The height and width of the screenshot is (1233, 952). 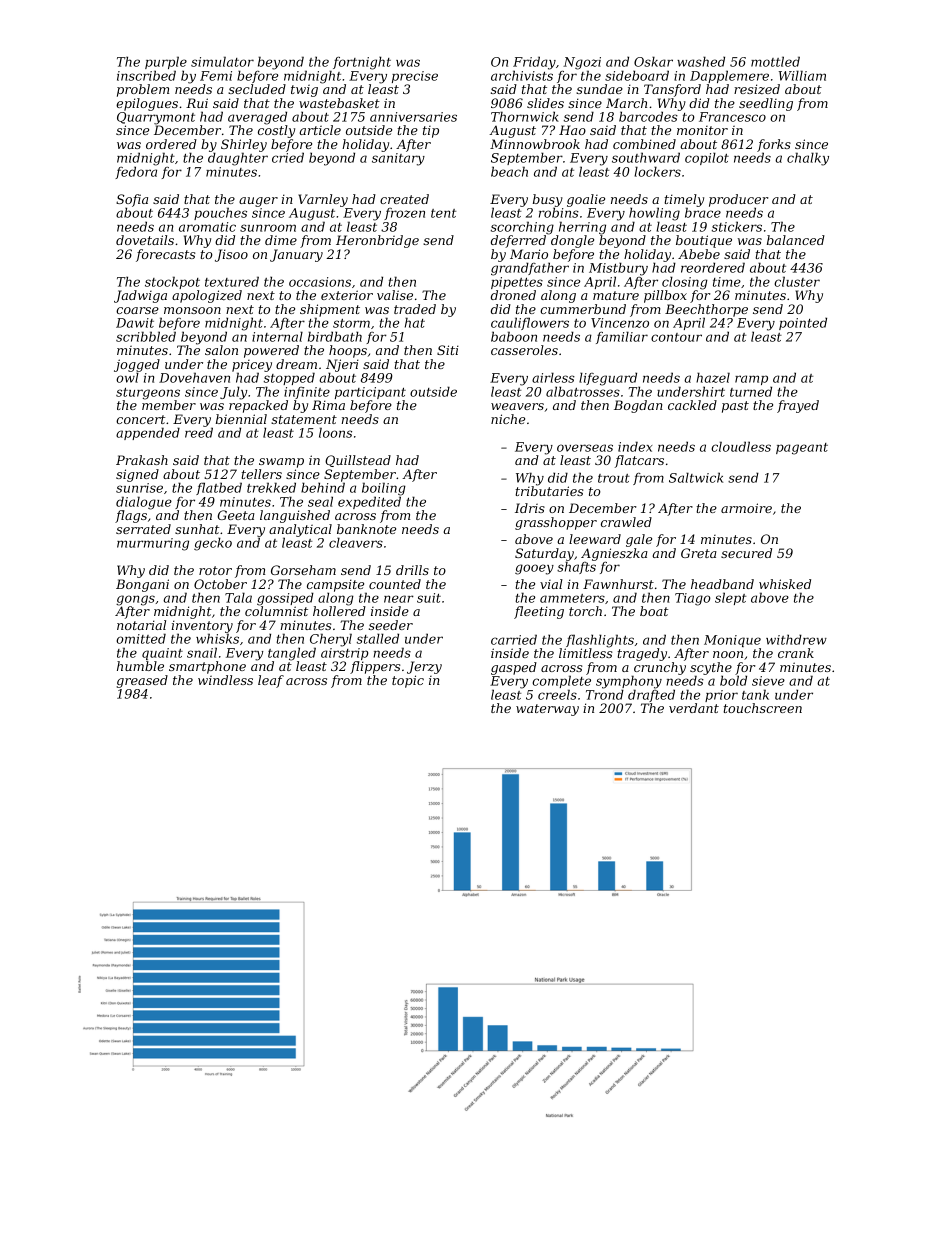 What do you see at coordinates (362, 63) in the screenshot?
I see `fortnight` at bounding box center [362, 63].
